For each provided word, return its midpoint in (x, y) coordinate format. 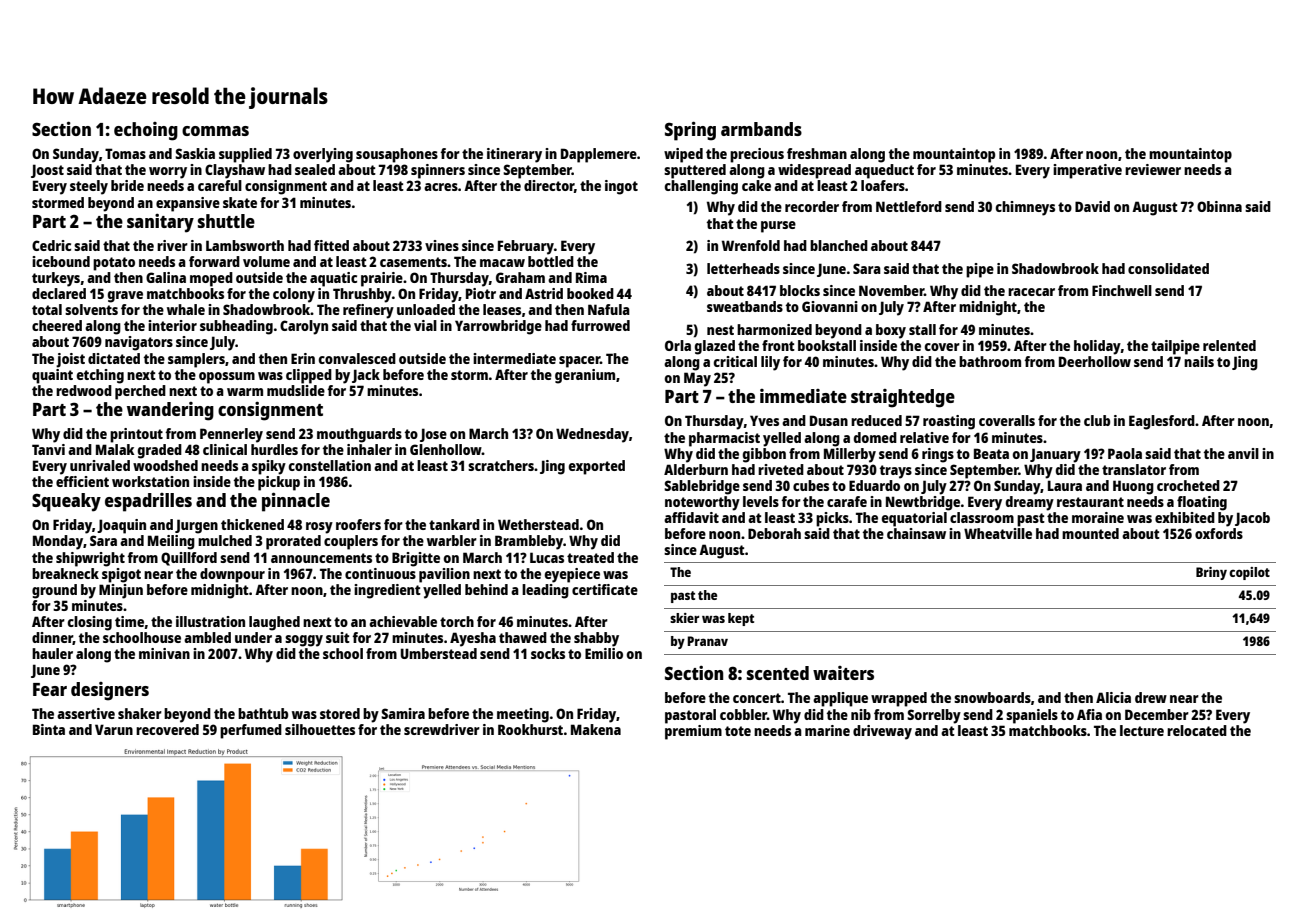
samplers (196, 360)
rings (938, 455)
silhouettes (320, 729)
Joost (47, 171)
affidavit (691, 517)
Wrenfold (751, 245)
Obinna (1219, 206)
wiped (683, 155)
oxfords (1219, 533)
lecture (1142, 730)
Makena (596, 729)
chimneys (1025, 208)
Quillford (189, 559)
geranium (585, 376)
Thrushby (362, 295)
